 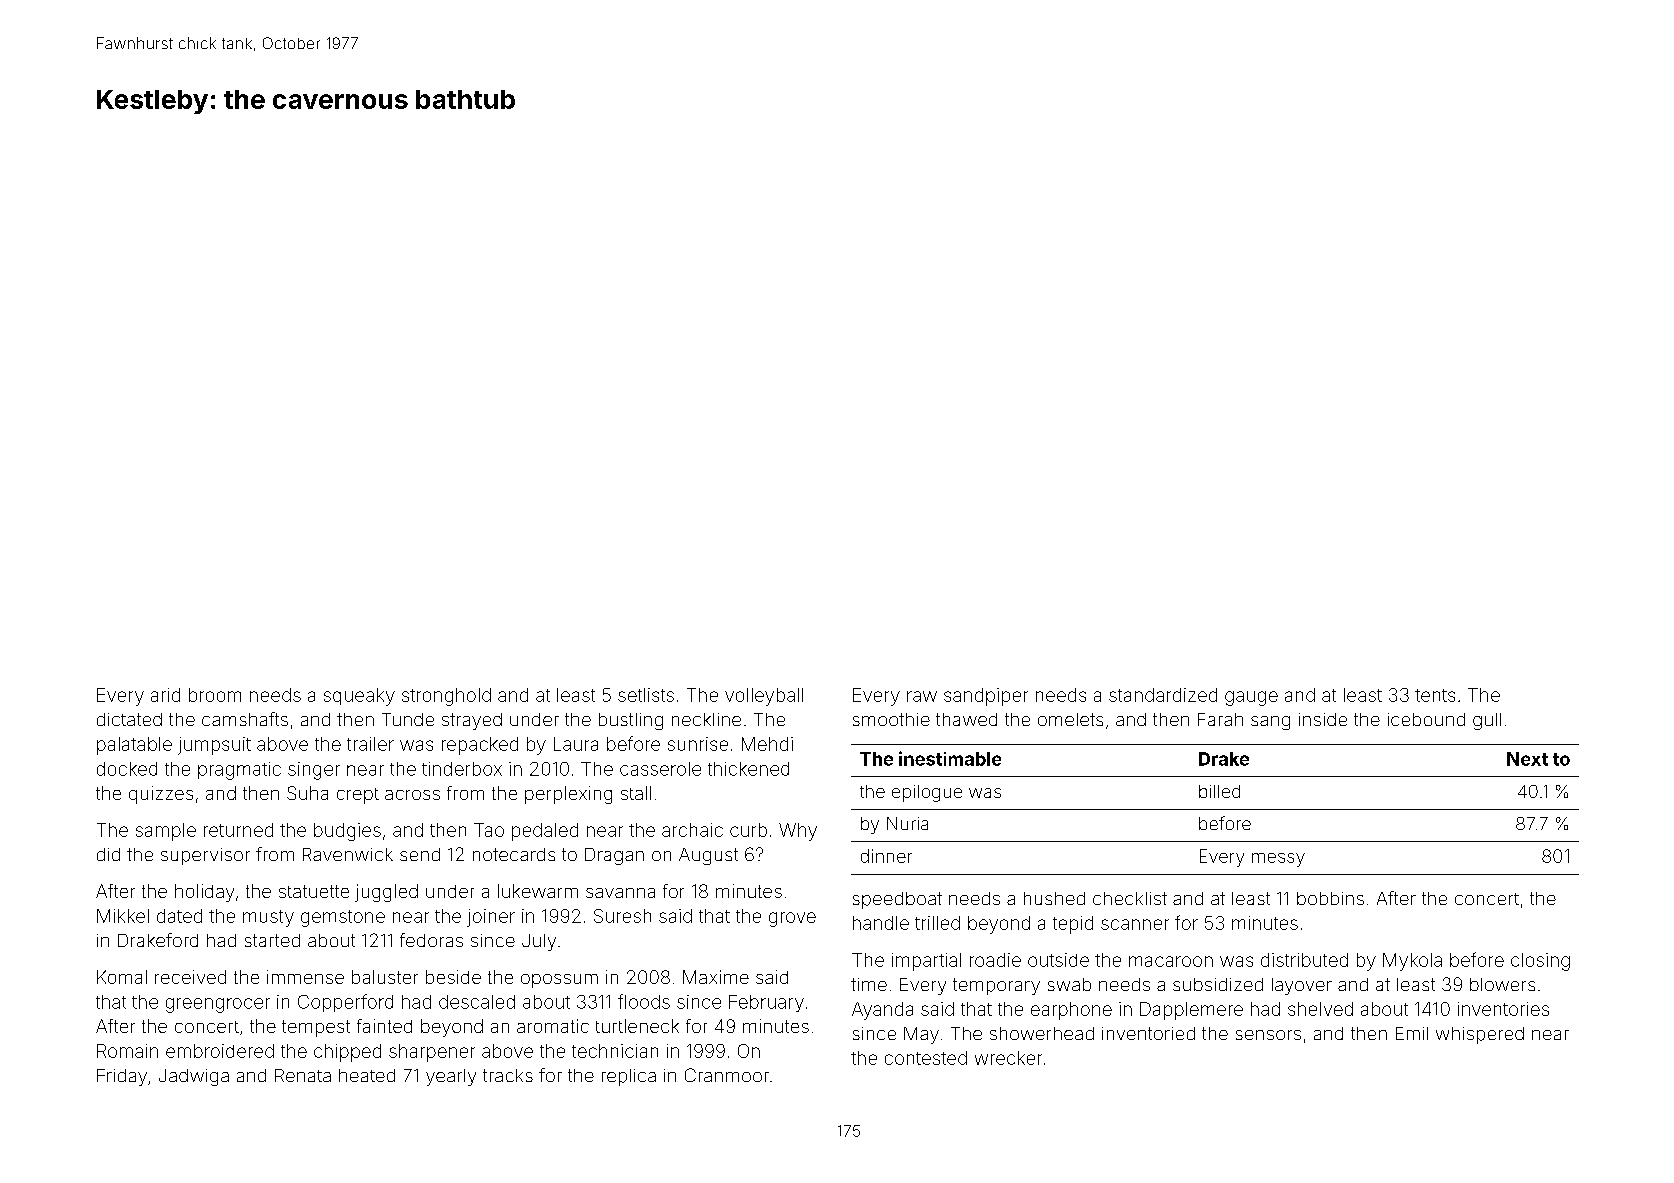 I want to click on bobbins, so click(x=1330, y=898).
